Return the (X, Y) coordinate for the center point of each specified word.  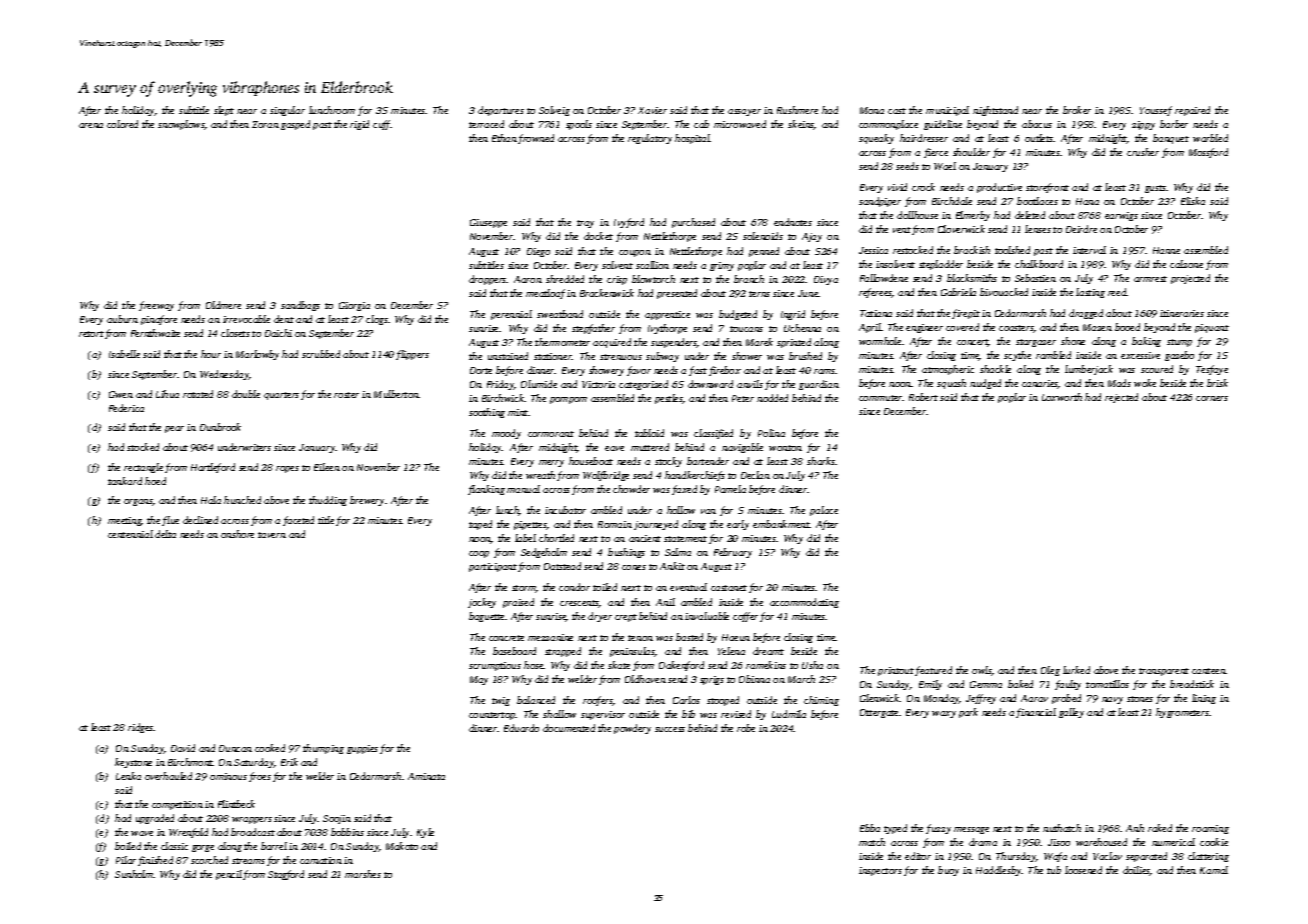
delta (165, 534)
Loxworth (1062, 397)
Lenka (128, 776)
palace (824, 511)
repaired (1192, 111)
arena (91, 125)
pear (174, 429)
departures (501, 111)
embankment (781, 524)
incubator (565, 510)
